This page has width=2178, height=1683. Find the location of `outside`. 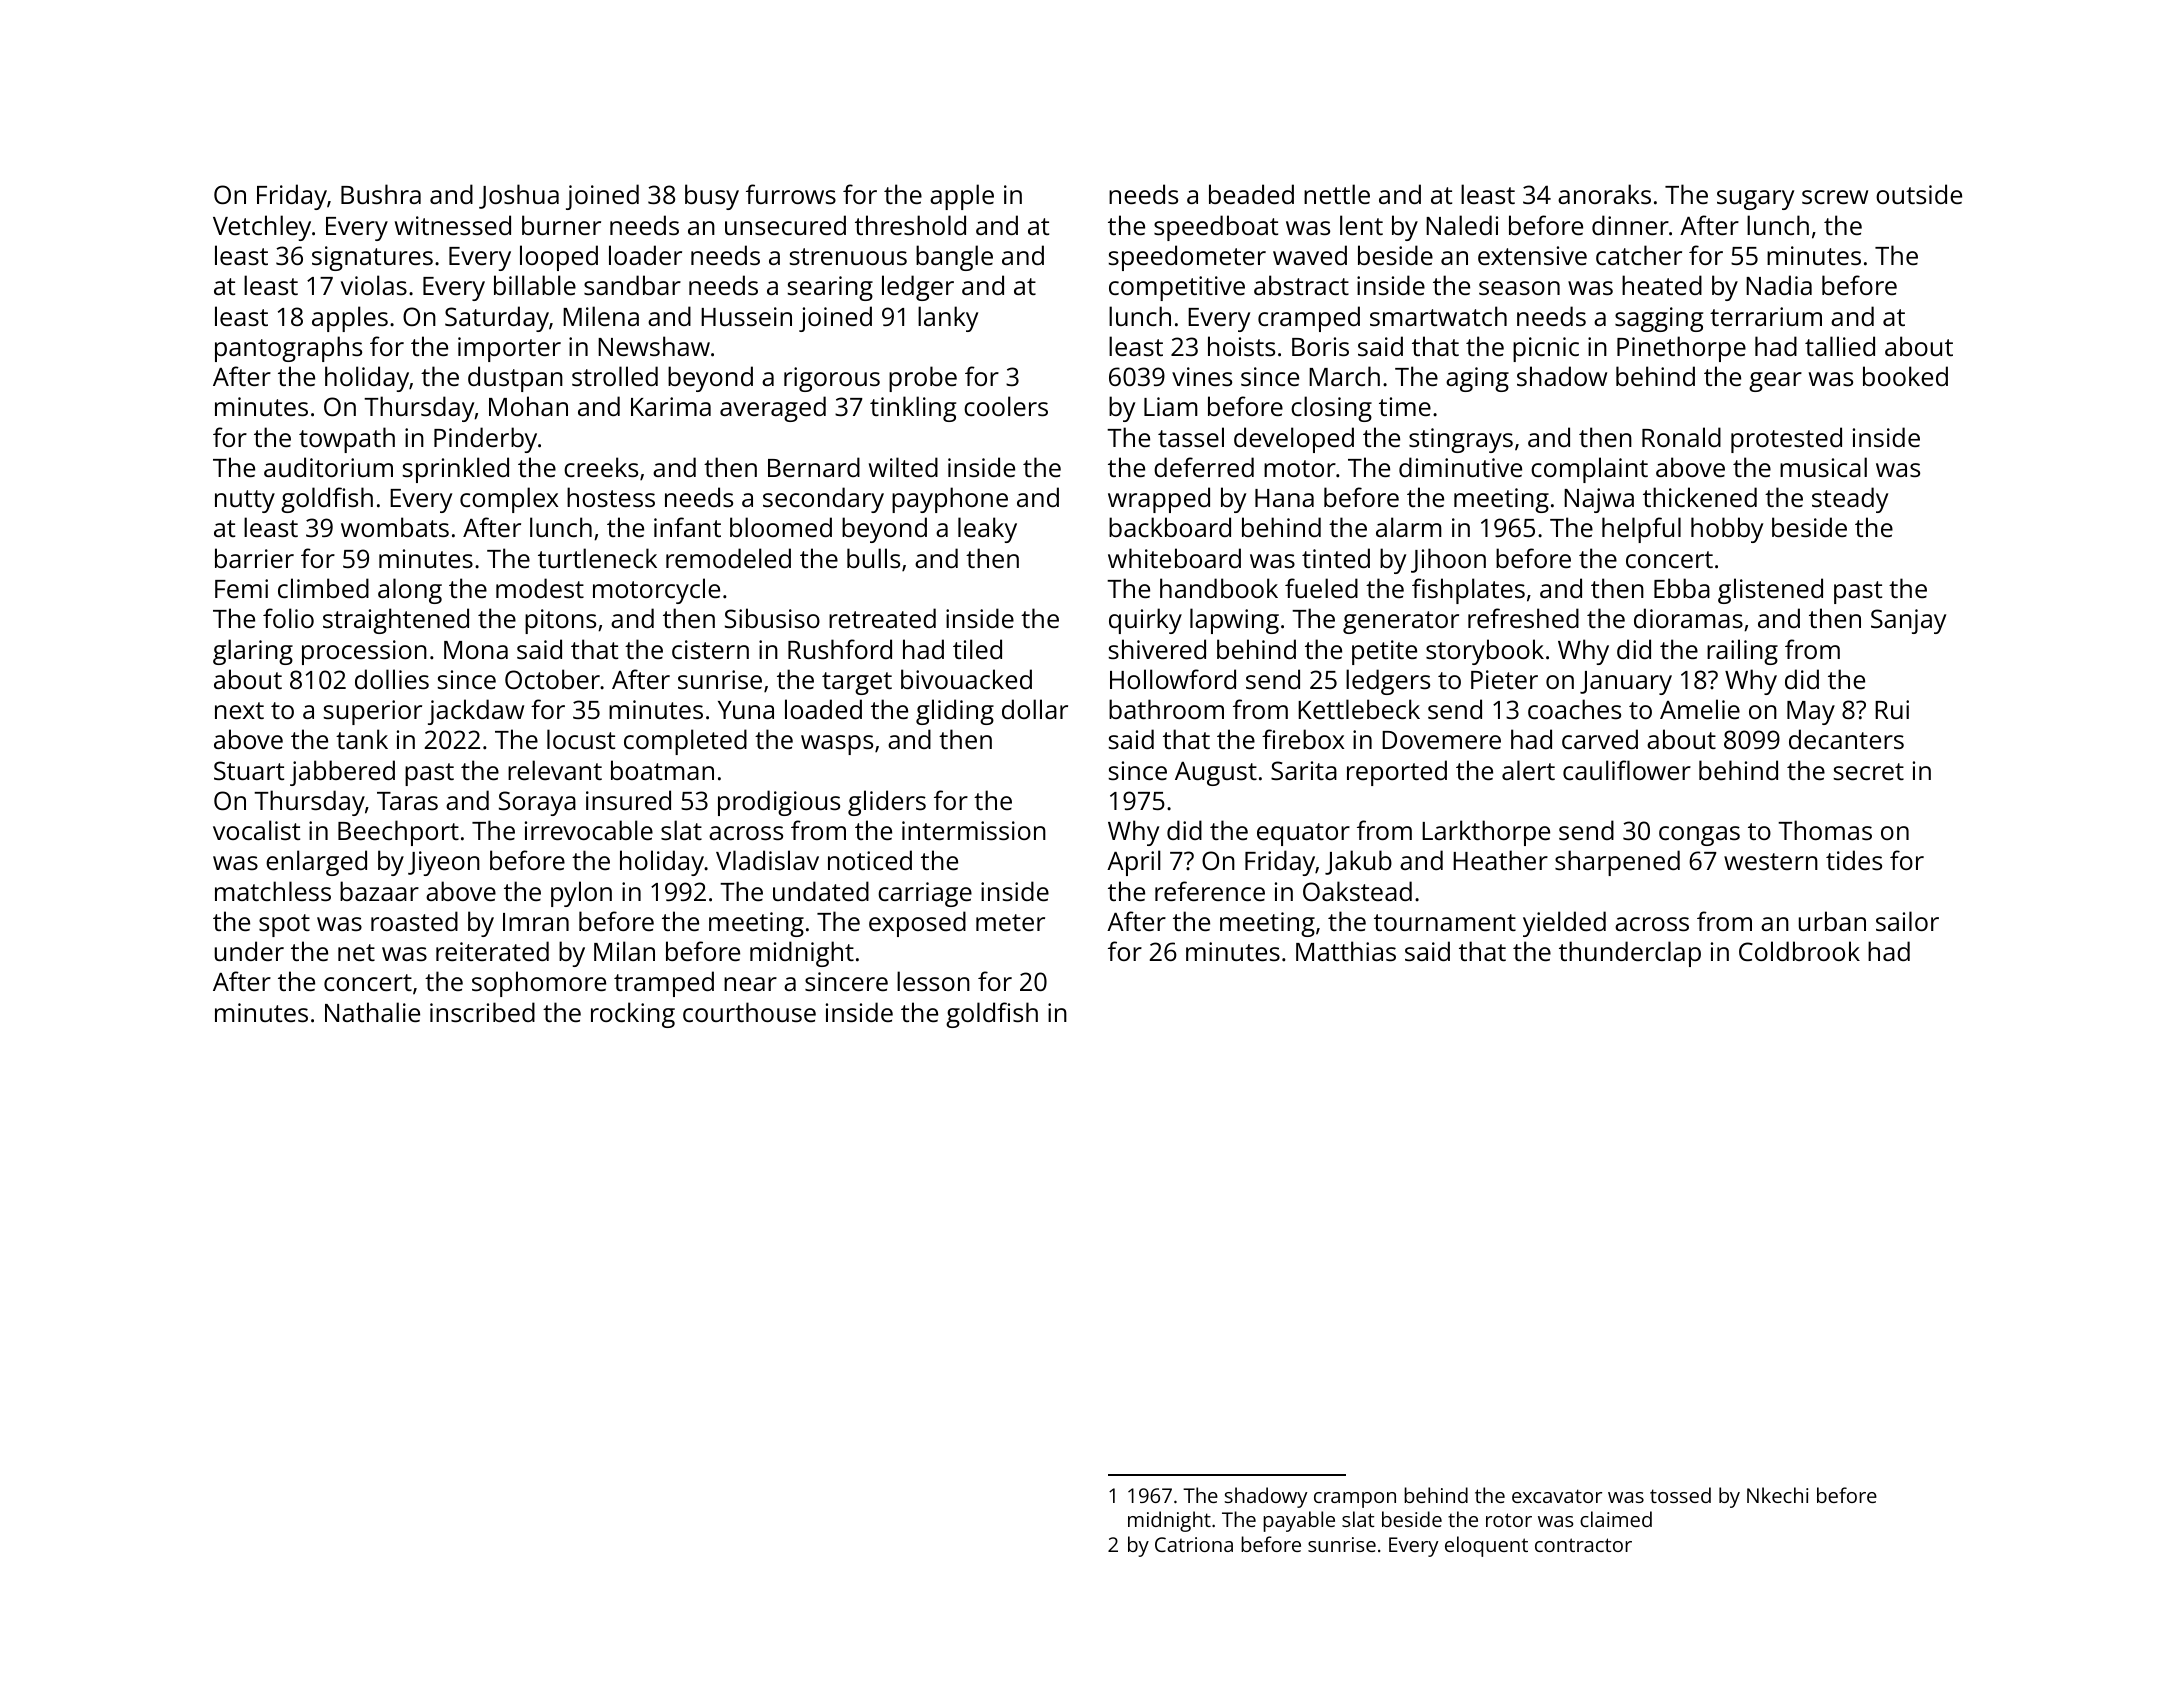

outside is located at coordinates (1919, 194).
